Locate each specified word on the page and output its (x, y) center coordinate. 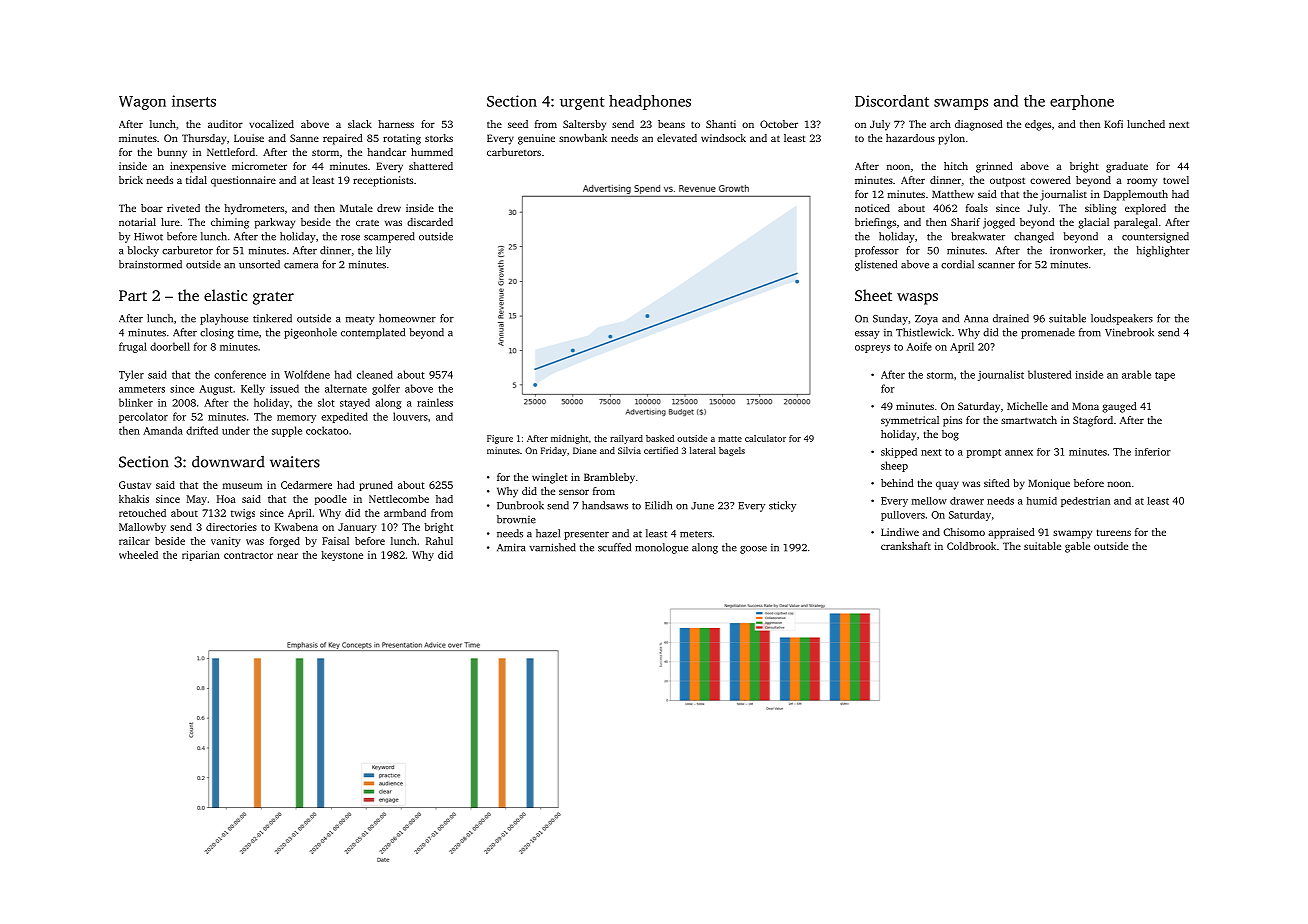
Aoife (919, 346)
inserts (194, 101)
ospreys (872, 349)
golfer (386, 389)
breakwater (978, 236)
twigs (243, 514)
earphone (1082, 102)
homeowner (407, 318)
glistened (876, 265)
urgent (582, 103)
